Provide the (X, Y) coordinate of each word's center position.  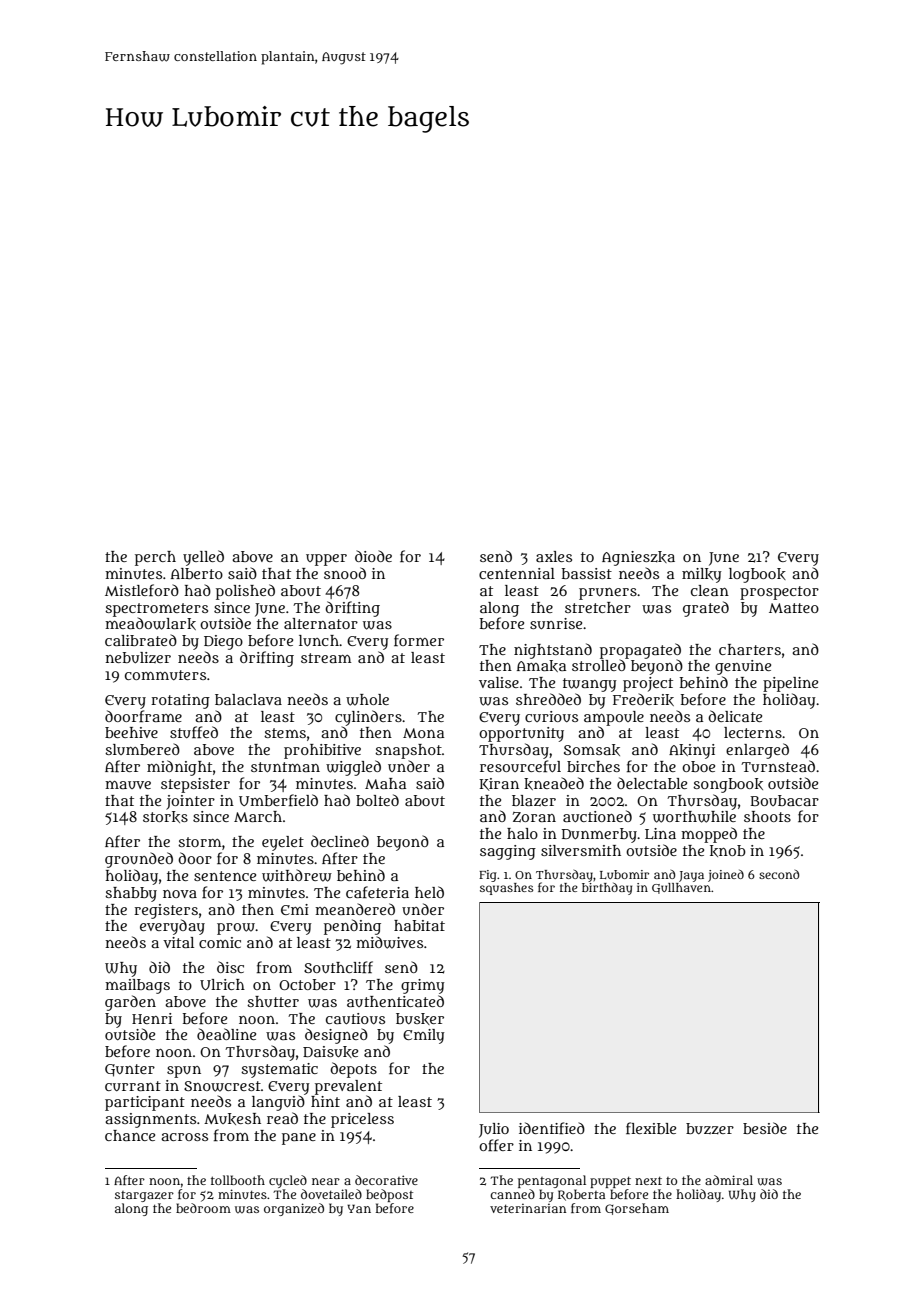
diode (373, 556)
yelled (203, 558)
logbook (757, 575)
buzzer (710, 1128)
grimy (423, 986)
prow (236, 929)
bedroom (203, 1208)
